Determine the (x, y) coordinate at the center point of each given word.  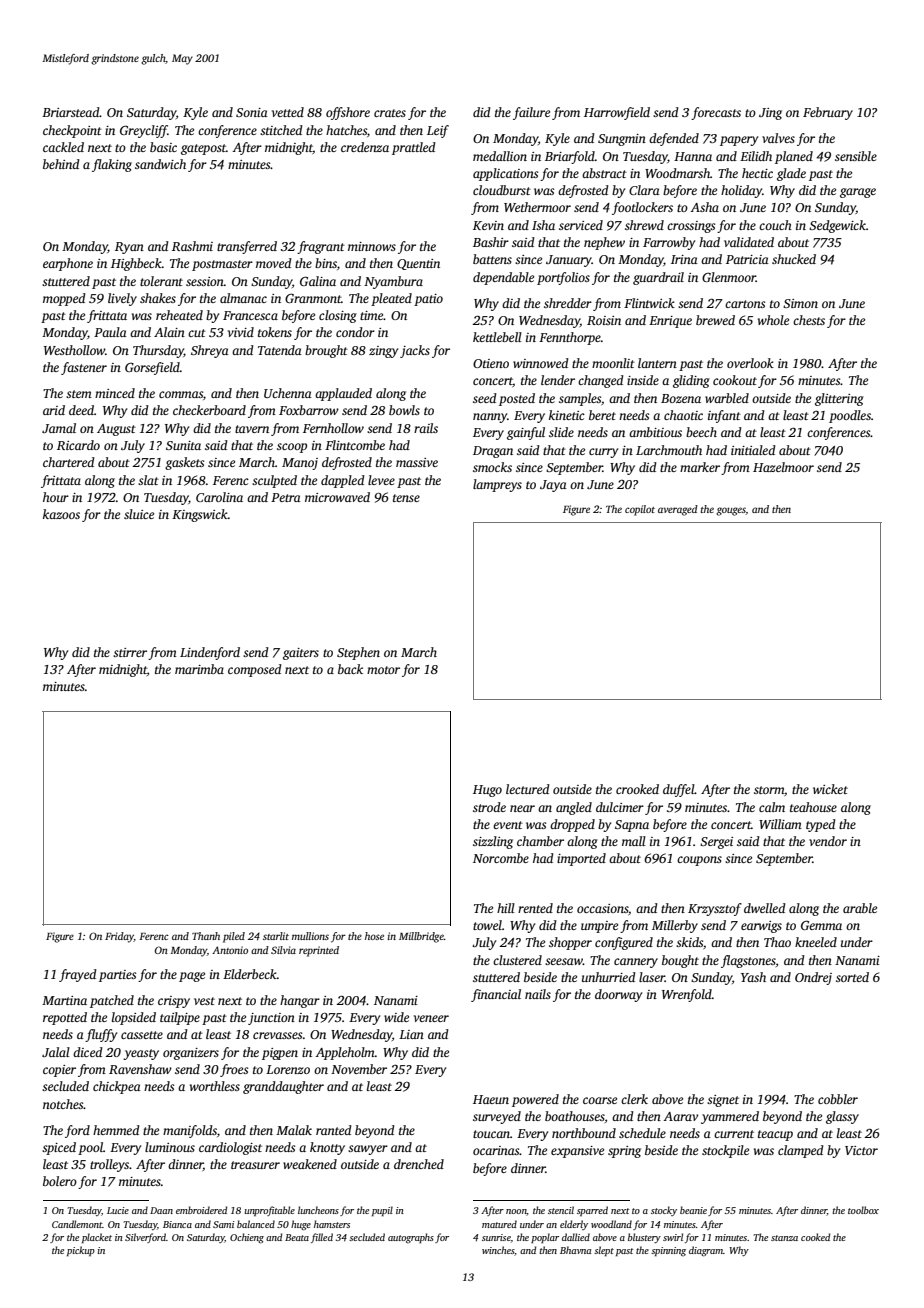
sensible (856, 156)
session (205, 281)
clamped (801, 1151)
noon (516, 1212)
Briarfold (570, 157)
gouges (731, 511)
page (192, 977)
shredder (568, 303)
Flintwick (649, 303)
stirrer (130, 652)
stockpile (725, 1151)
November (359, 1069)
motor (383, 670)
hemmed (116, 1130)
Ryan (129, 248)
